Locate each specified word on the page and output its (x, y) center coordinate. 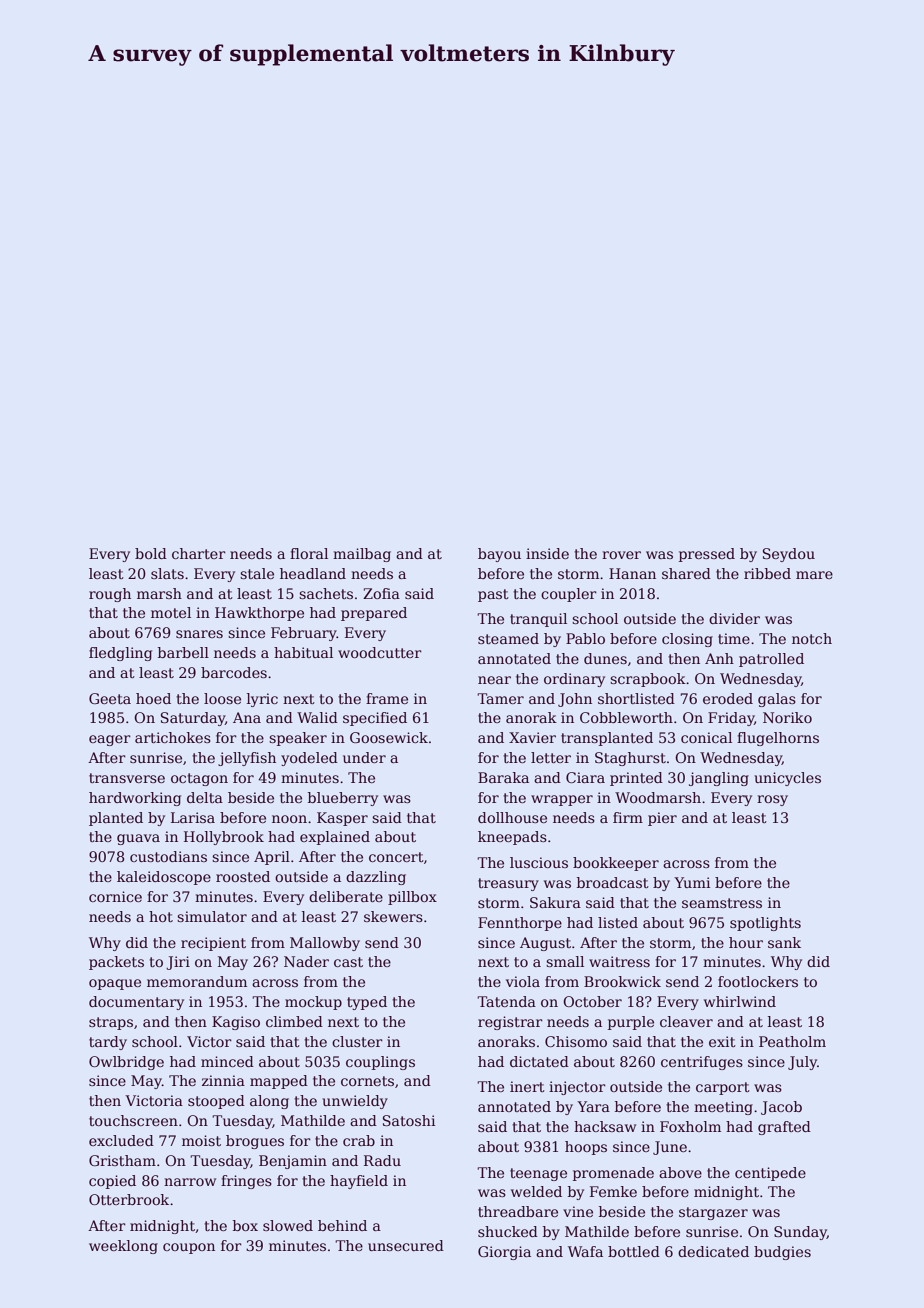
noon (289, 819)
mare (814, 575)
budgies (782, 1253)
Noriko (787, 717)
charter (199, 553)
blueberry (343, 799)
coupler (569, 595)
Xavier (532, 737)
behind (342, 1225)
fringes (246, 1182)
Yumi (692, 882)
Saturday (193, 719)
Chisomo (576, 1041)
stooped (216, 1102)
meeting (723, 1108)
